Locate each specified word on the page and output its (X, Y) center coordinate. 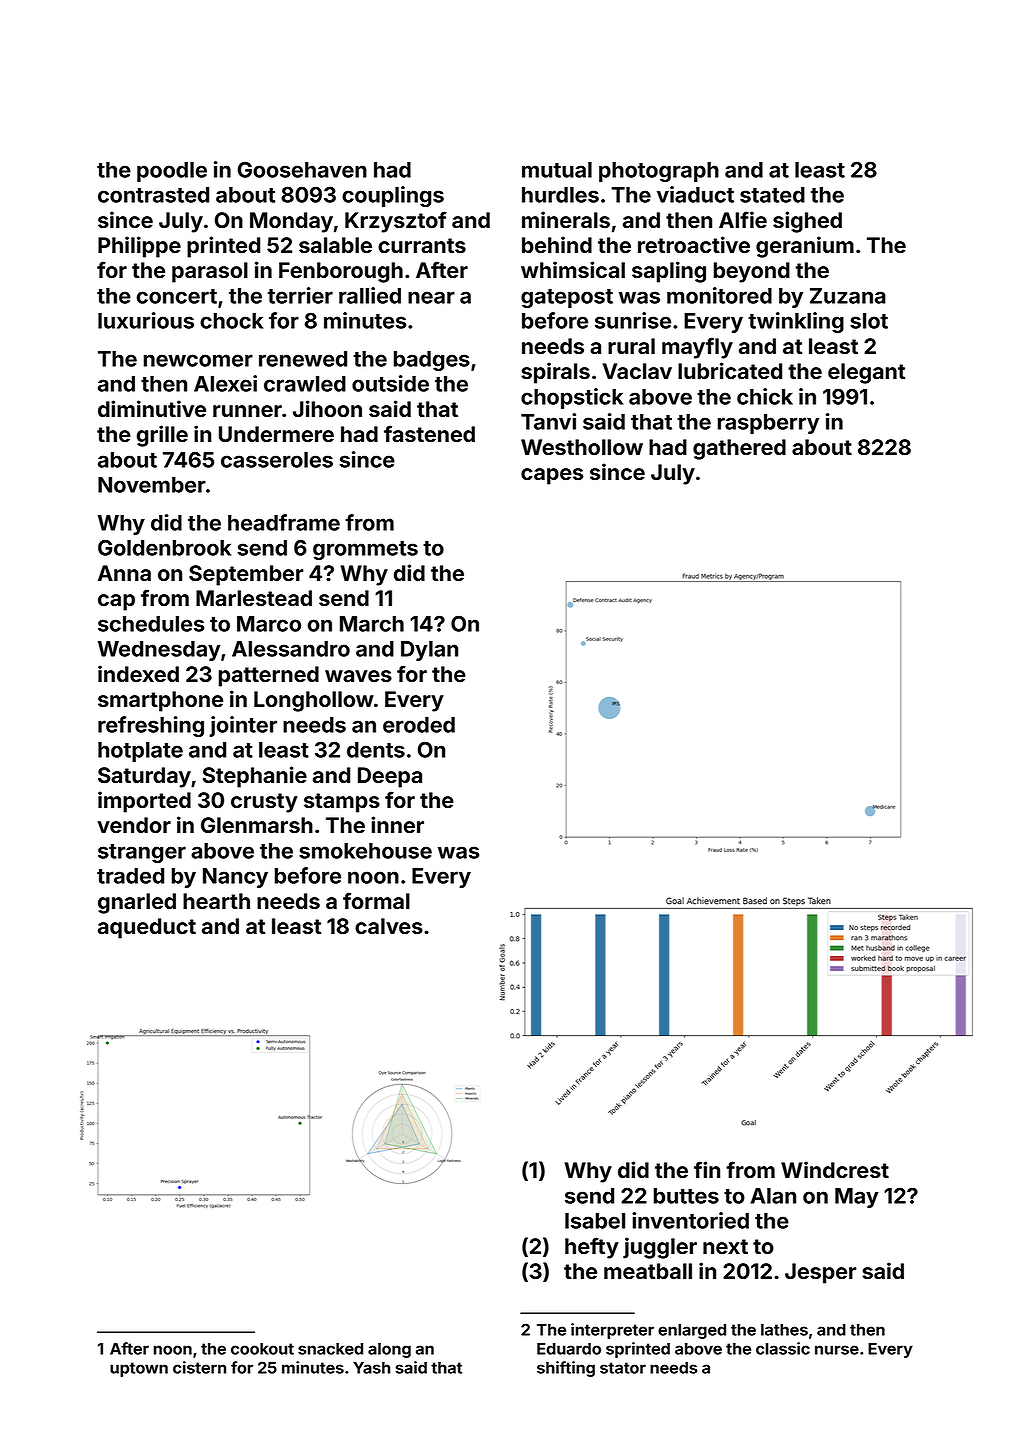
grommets (365, 550)
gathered (739, 449)
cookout (262, 1349)
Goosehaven (302, 169)
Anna (124, 573)
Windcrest (835, 1170)
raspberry (768, 424)
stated (772, 195)
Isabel (595, 1221)
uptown (139, 1369)
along (389, 1350)
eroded (419, 725)
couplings (393, 196)
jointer (243, 726)
